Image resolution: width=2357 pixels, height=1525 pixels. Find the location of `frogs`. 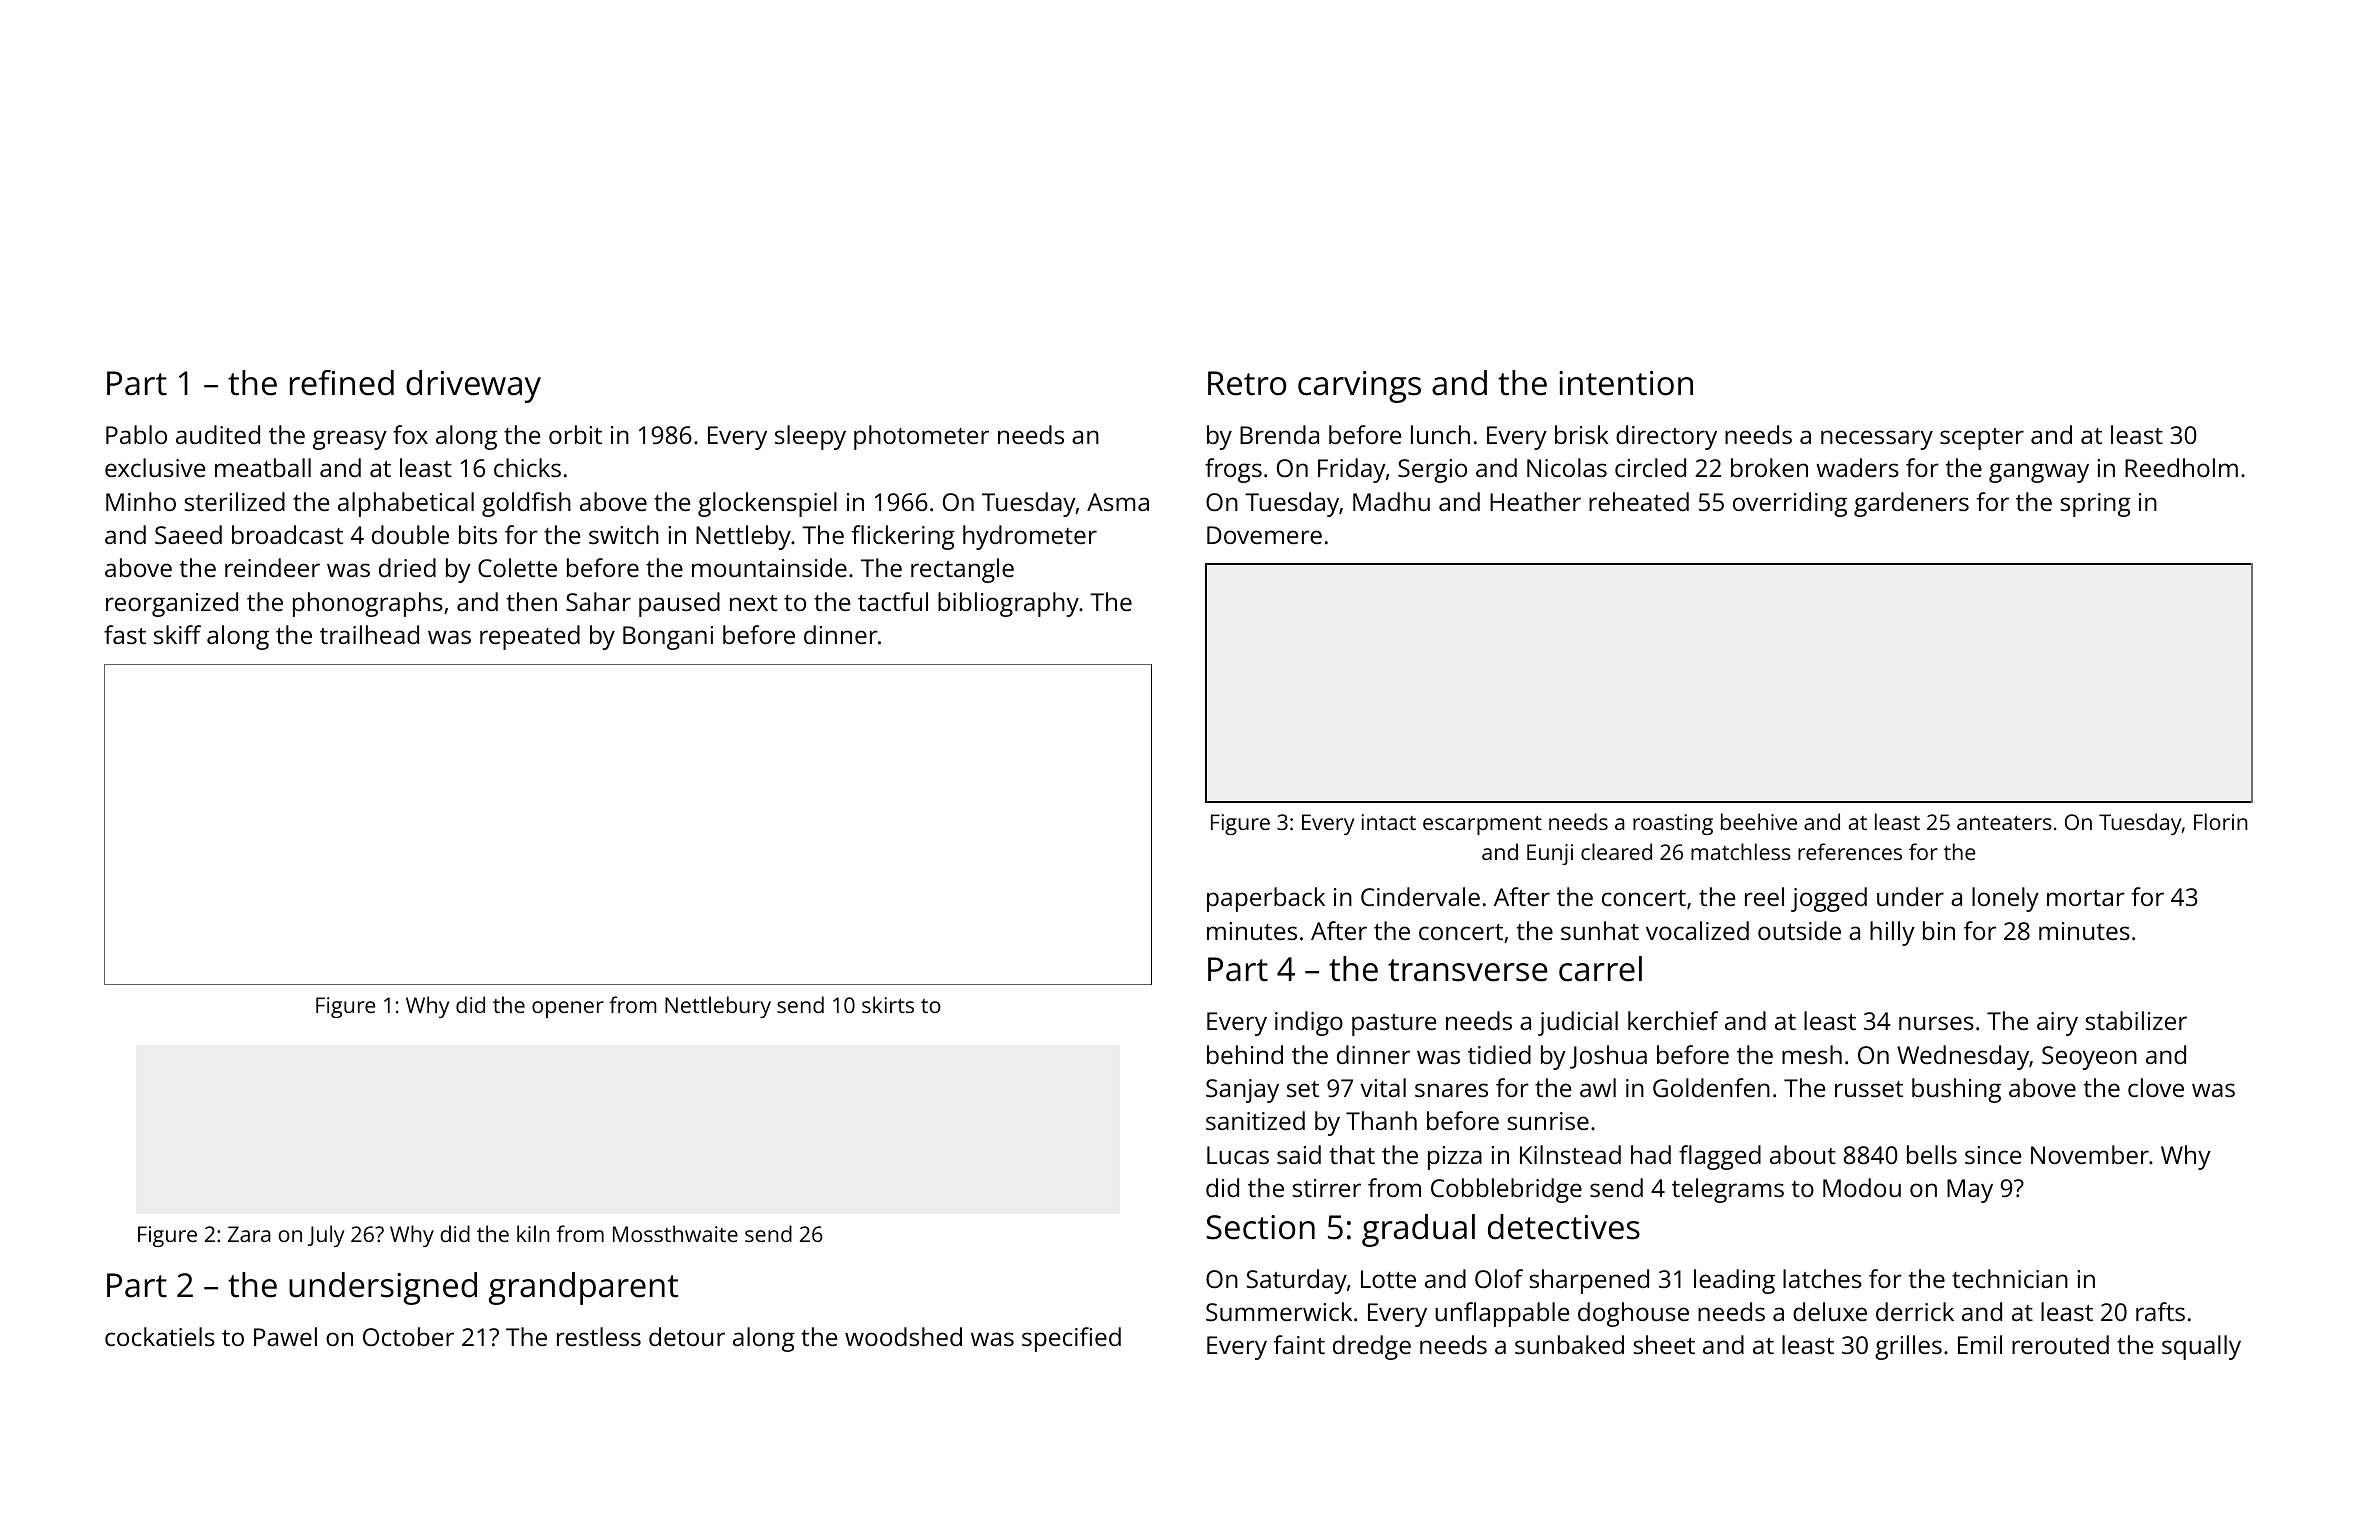

frogs is located at coordinates (1233, 470).
